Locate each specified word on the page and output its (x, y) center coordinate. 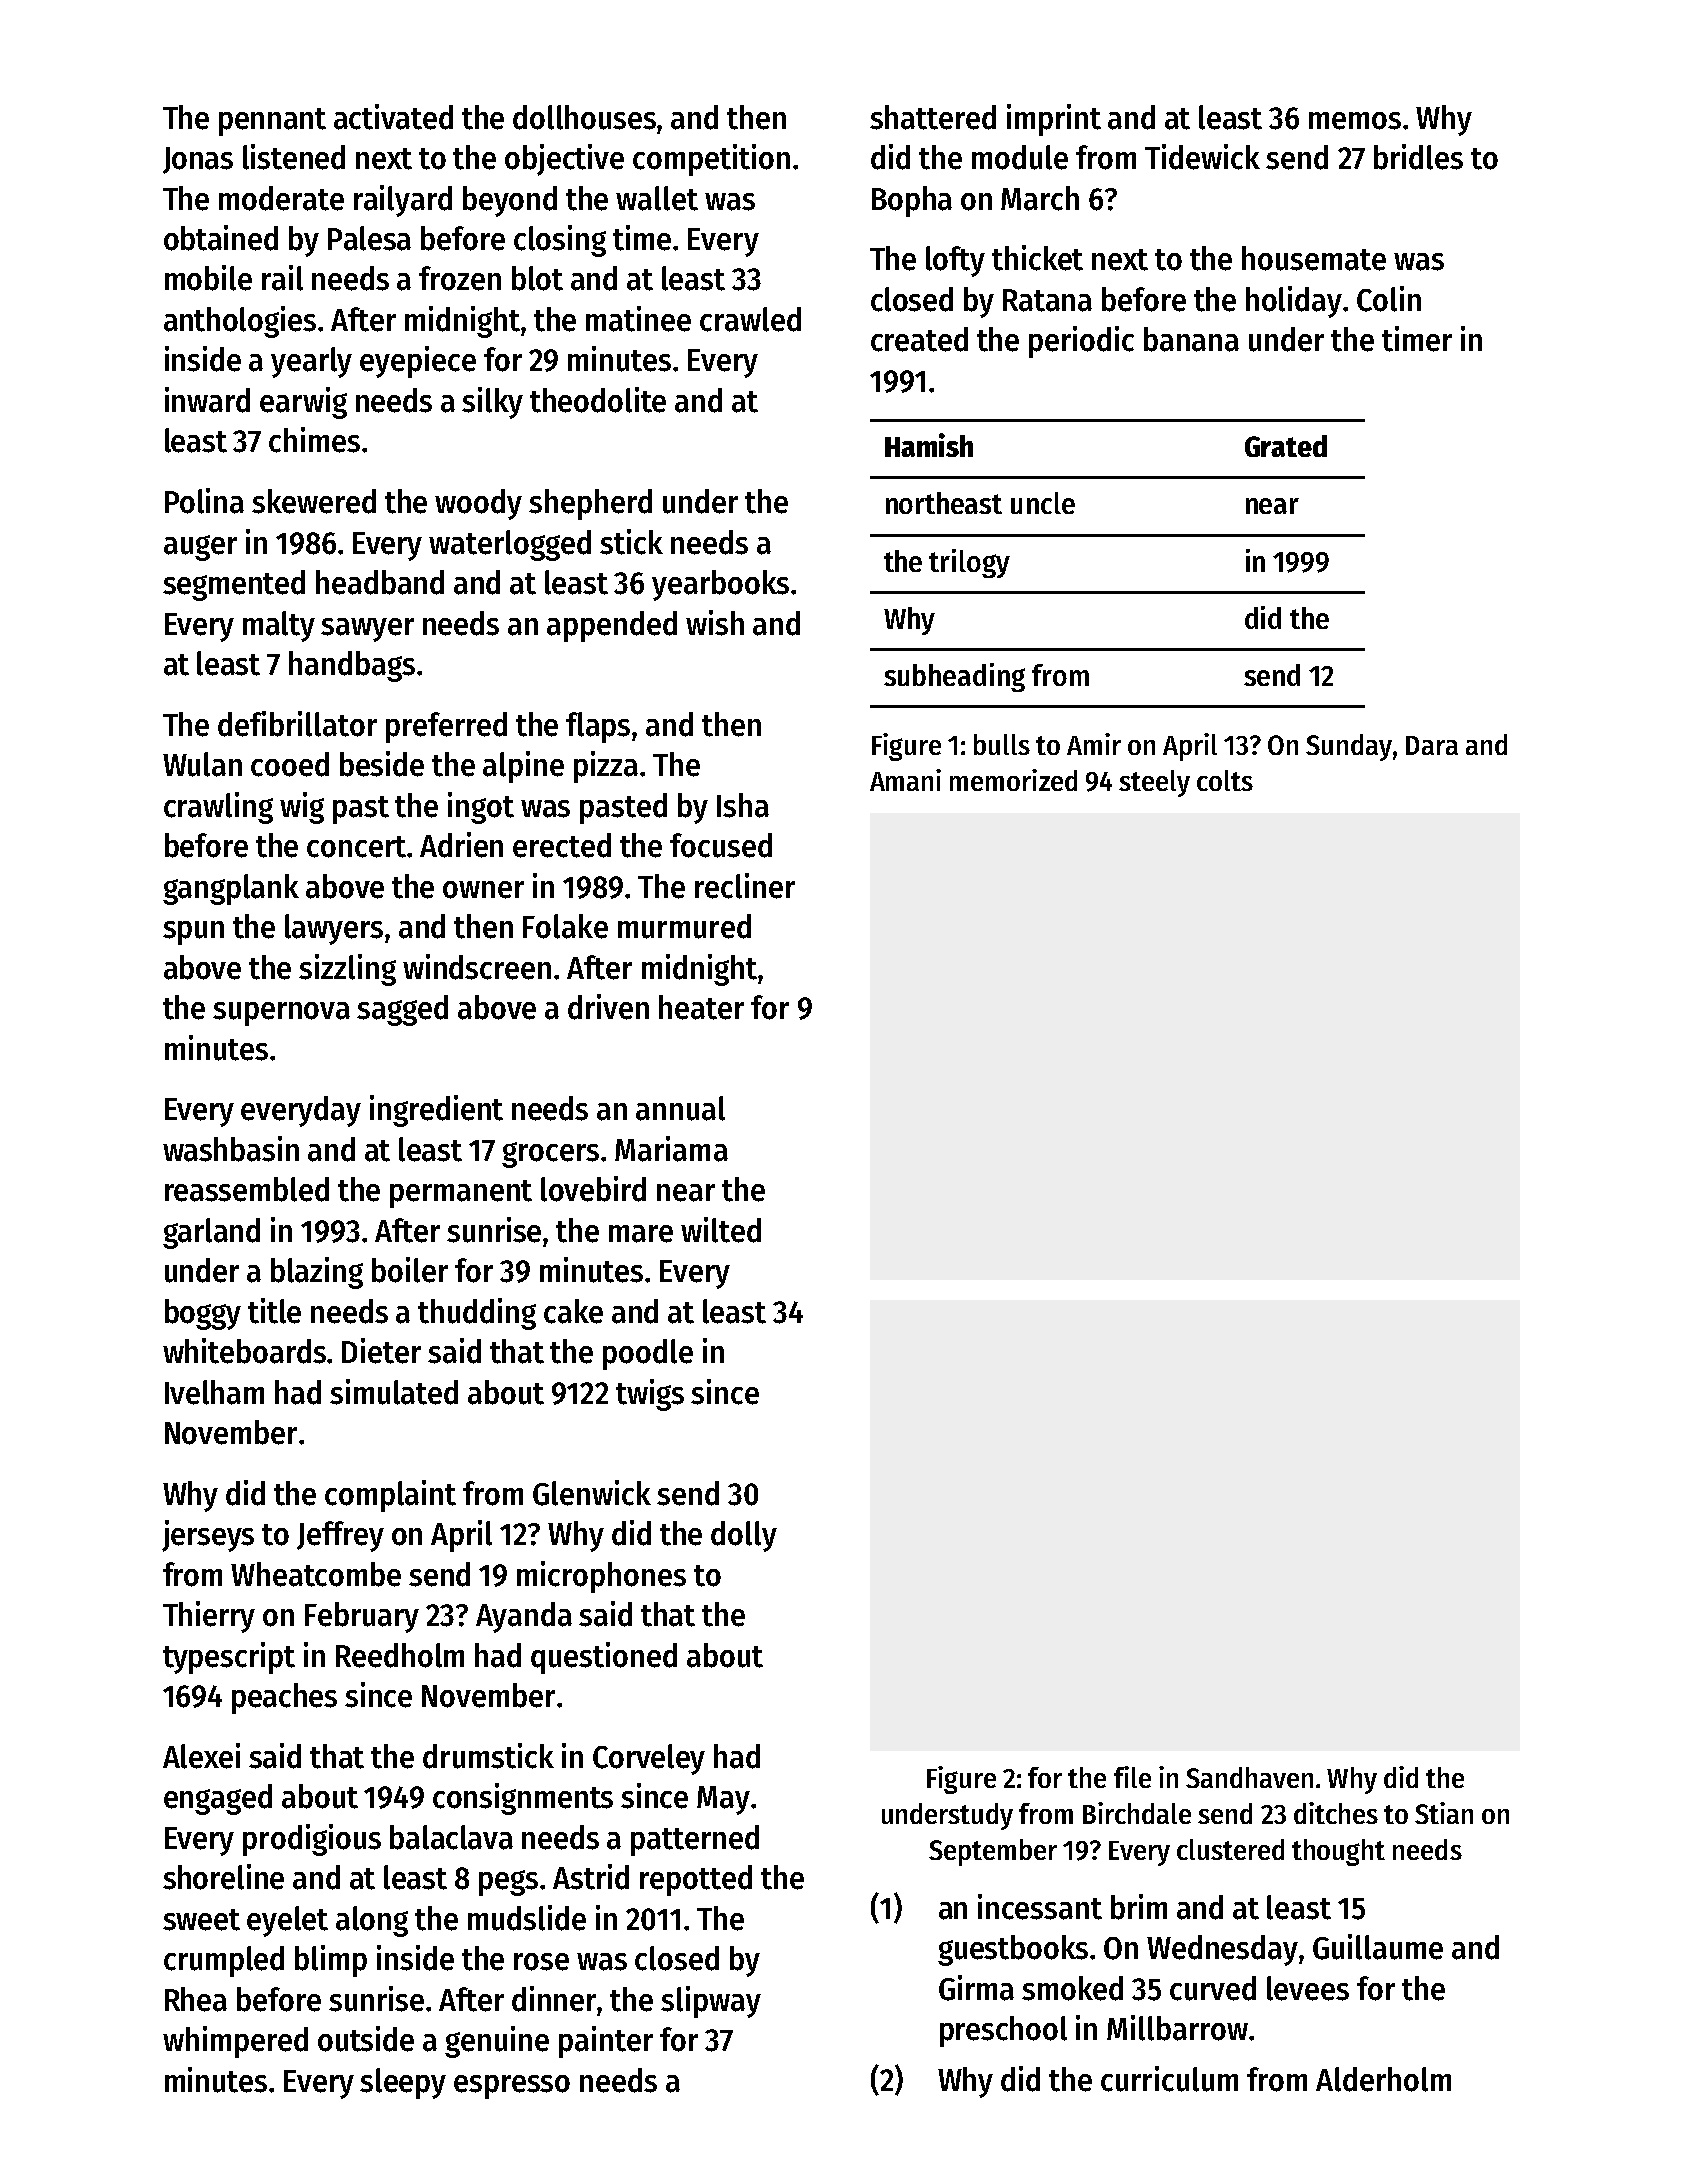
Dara (1432, 745)
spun (193, 933)
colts (1225, 780)
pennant (272, 122)
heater (701, 1007)
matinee (638, 319)
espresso (512, 2087)
